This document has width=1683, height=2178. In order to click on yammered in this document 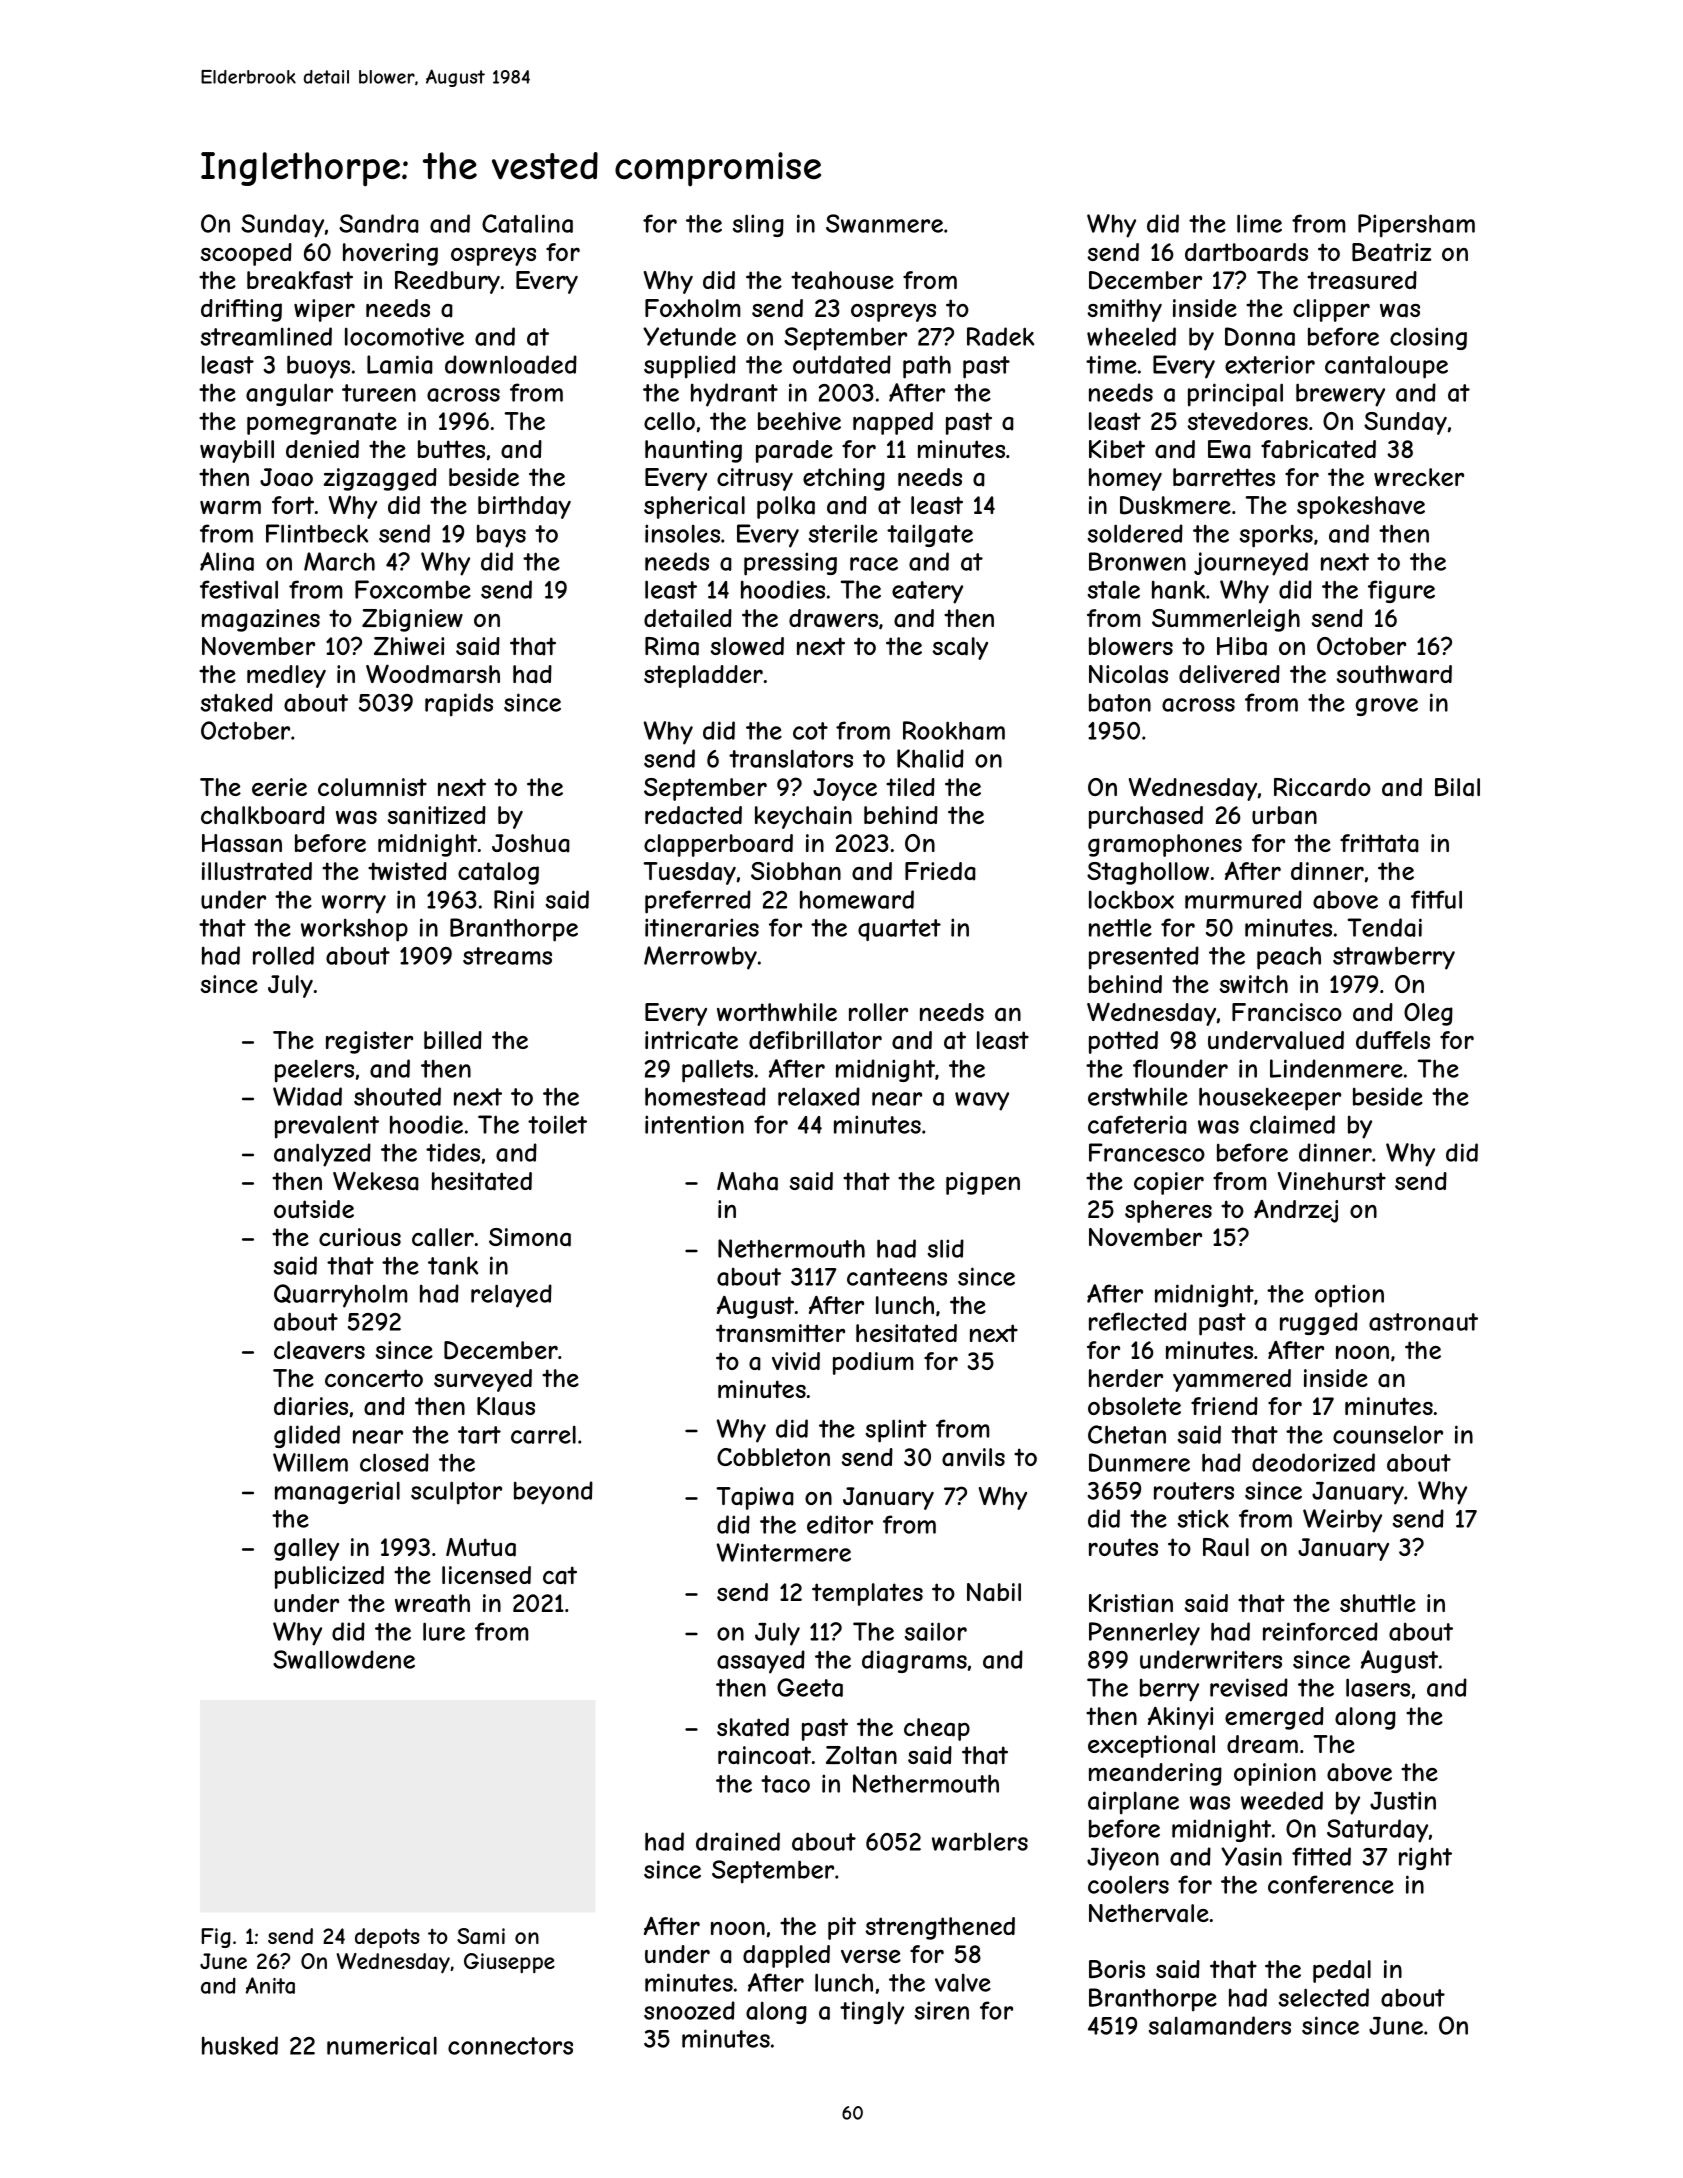, I will do `click(1232, 1380)`.
